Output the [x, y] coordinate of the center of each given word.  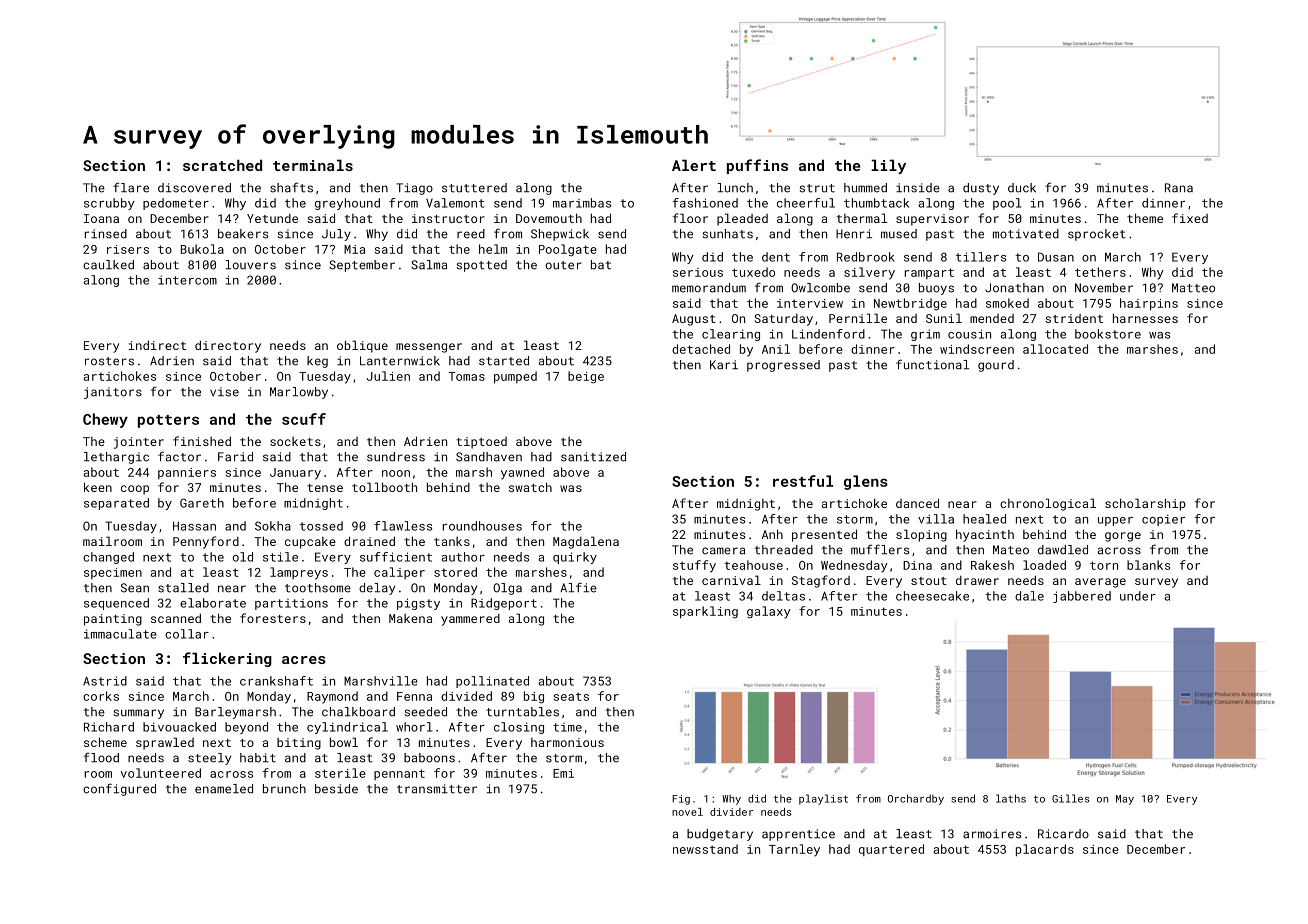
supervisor [932, 220]
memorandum [709, 288]
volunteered [161, 773]
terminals [313, 165]
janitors [113, 393]
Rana [1179, 188]
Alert [694, 165]
